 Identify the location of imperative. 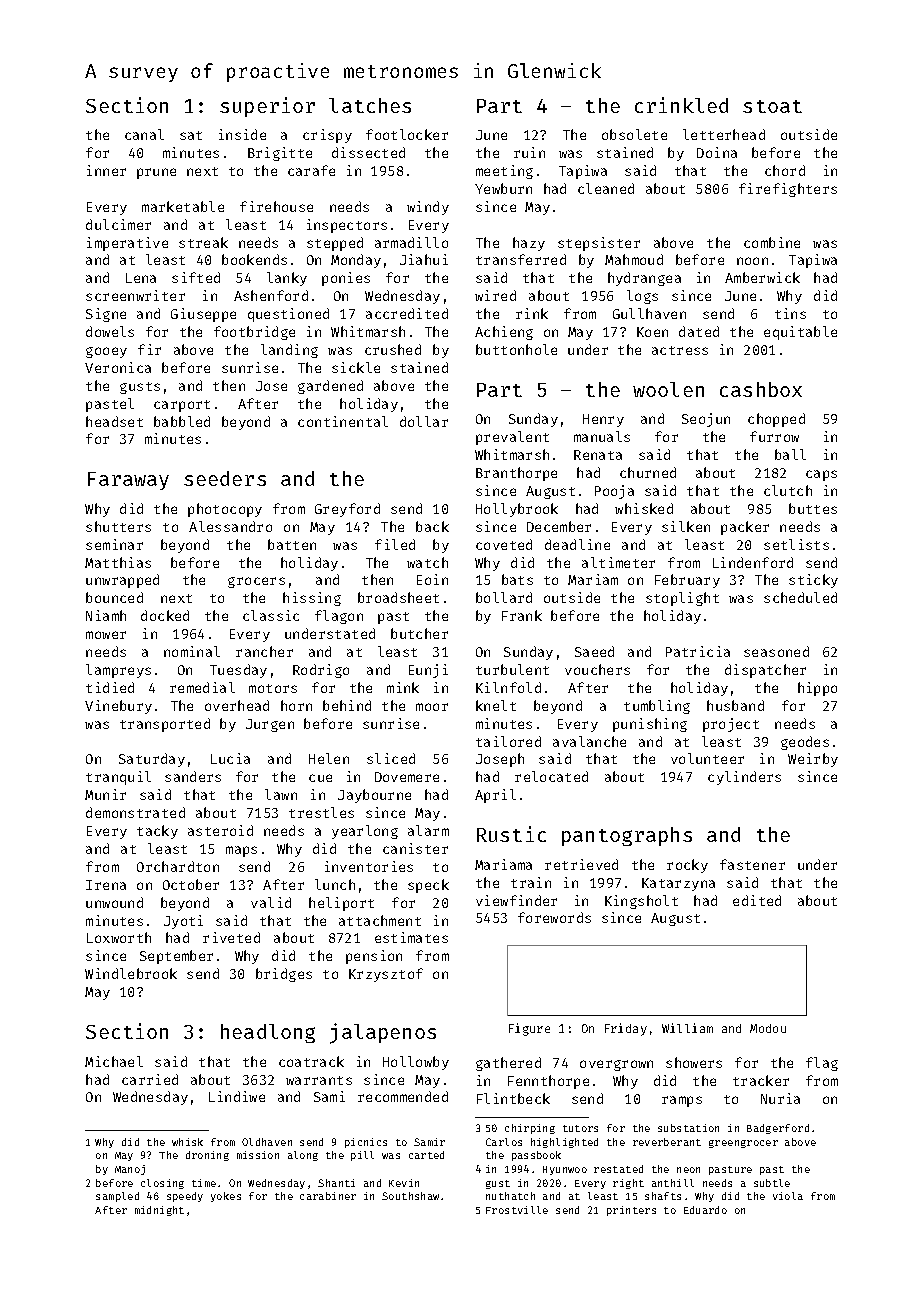
(127, 244).
